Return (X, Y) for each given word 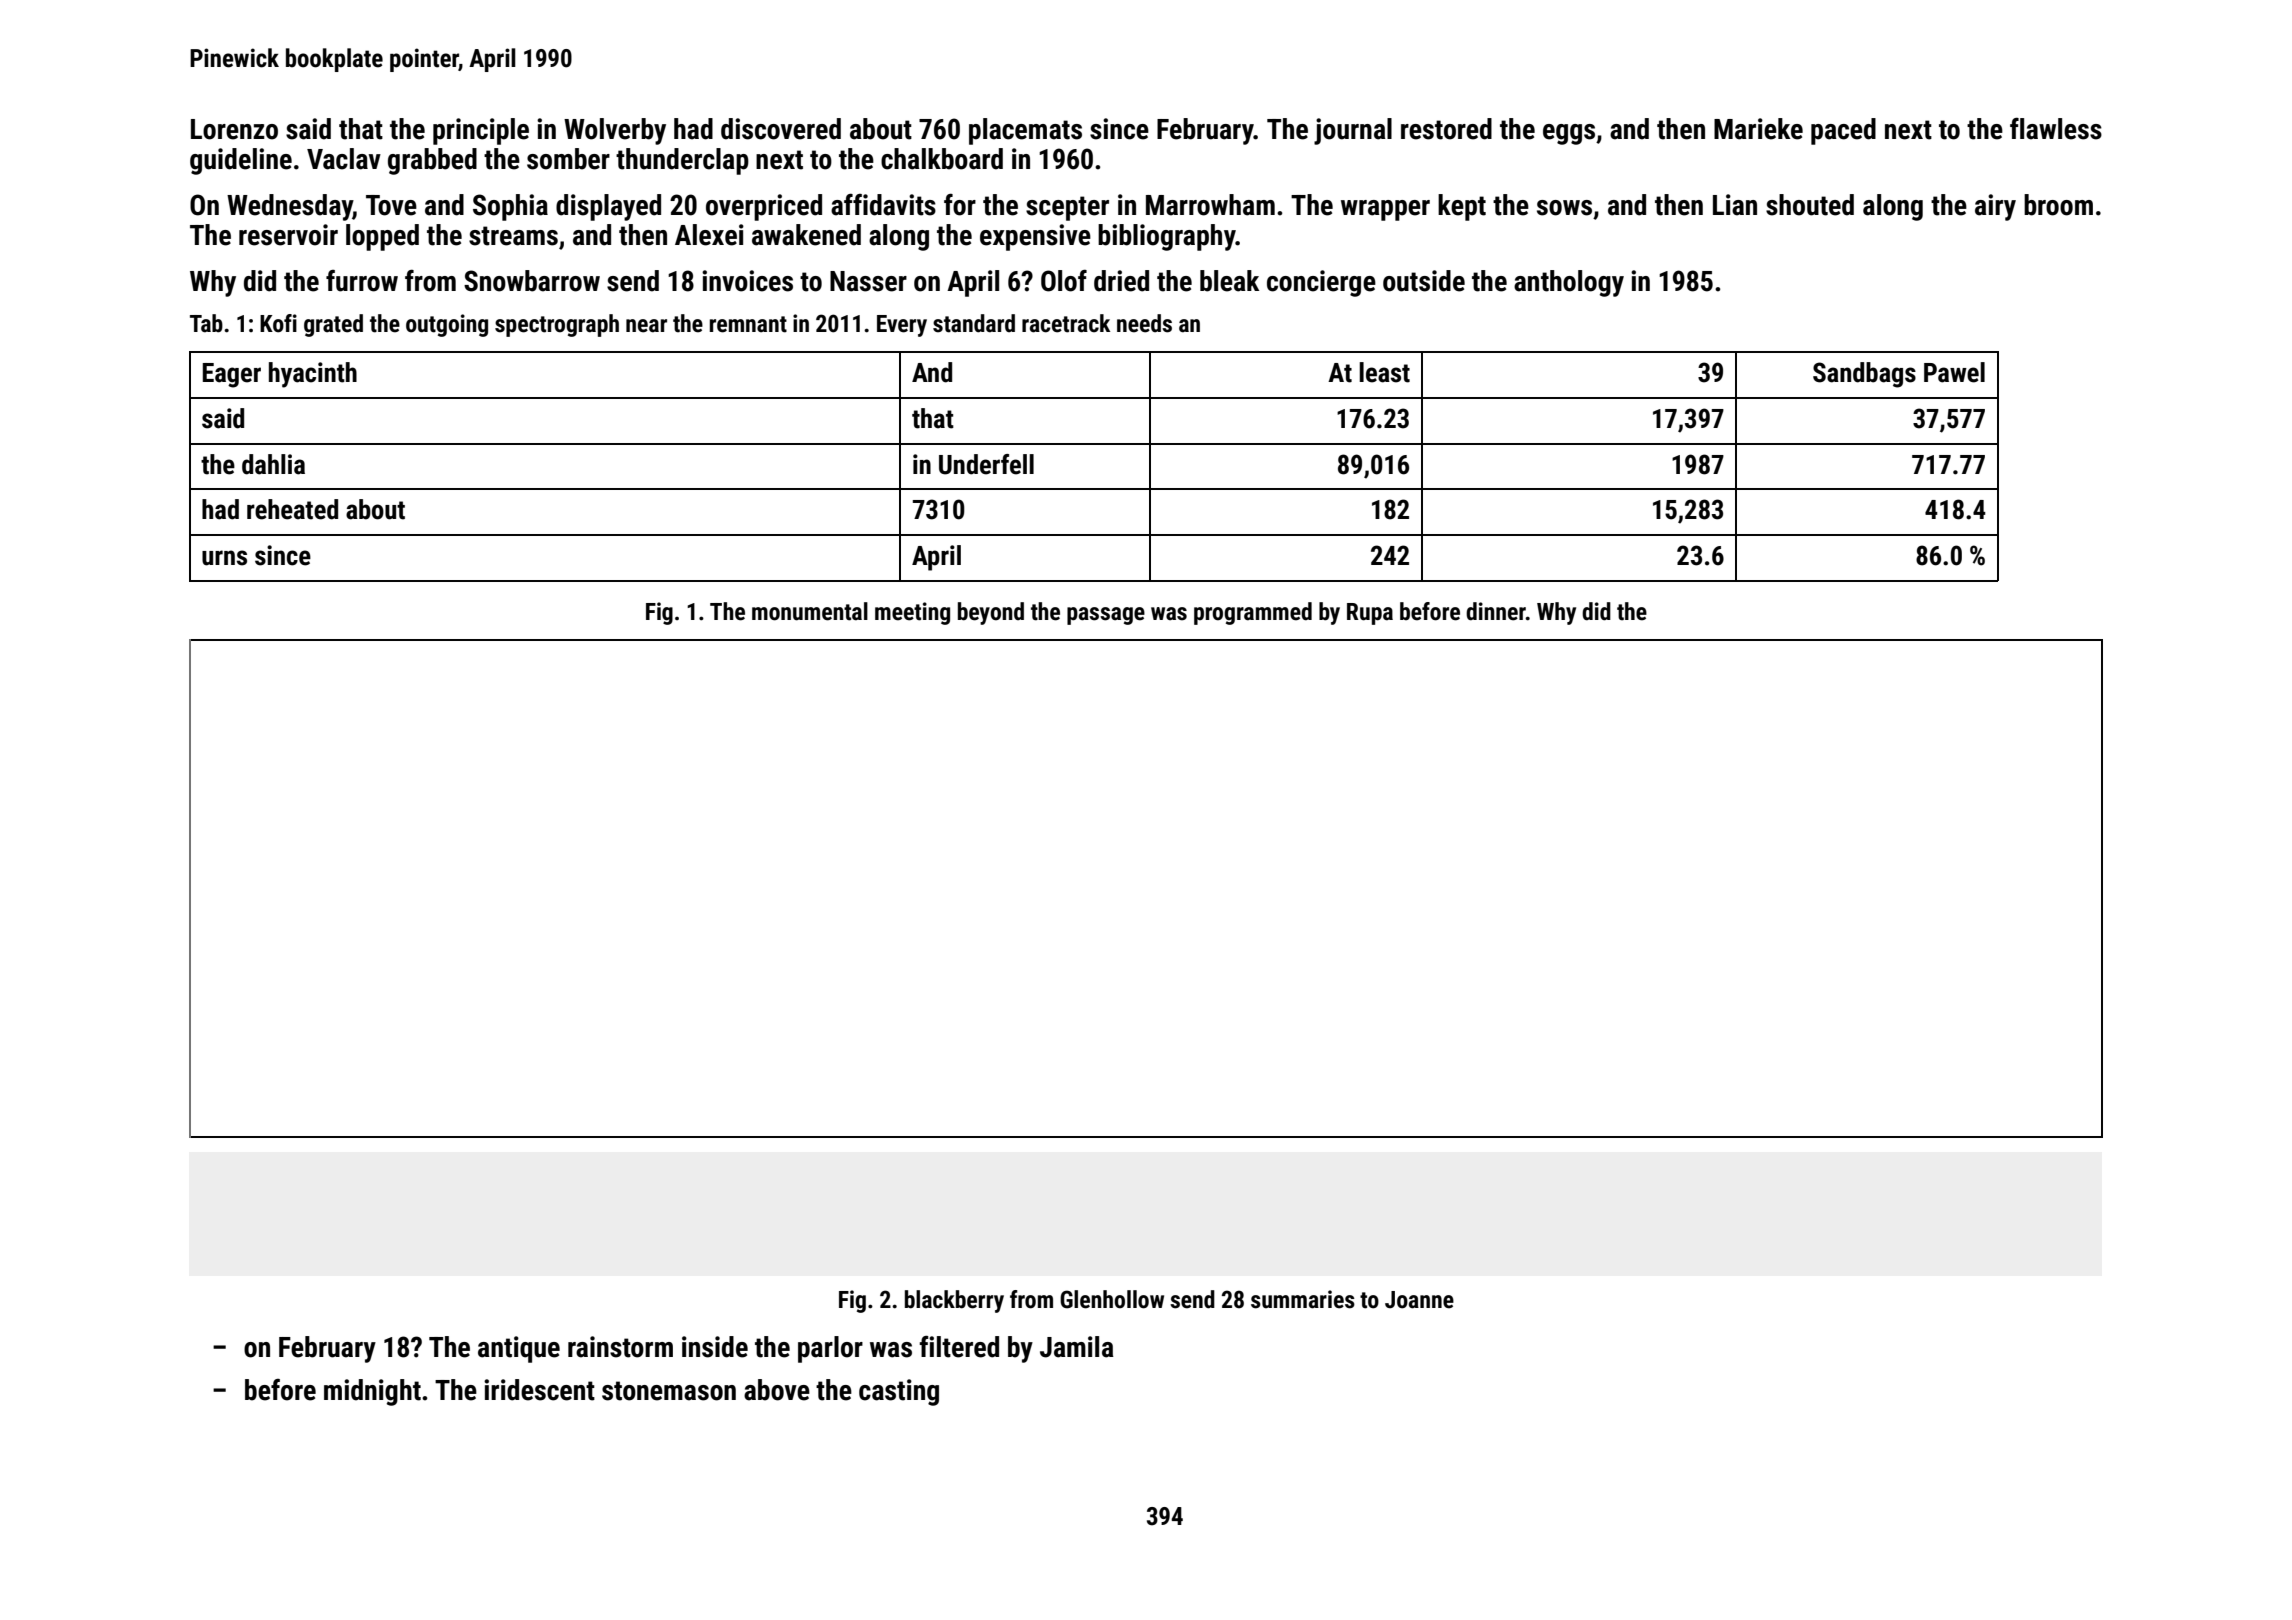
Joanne (1419, 1300)
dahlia (273, 464)
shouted (1810, 205)
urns (224, 558)
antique (519, 1349)
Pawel (1954, 372)
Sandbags (1864, 375)
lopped (382, 237)
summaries (1303, 1299)
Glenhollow (1112, 1299)
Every (902, 326)
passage (1106, 616)
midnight (372, 1392)
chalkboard (942, 159)
